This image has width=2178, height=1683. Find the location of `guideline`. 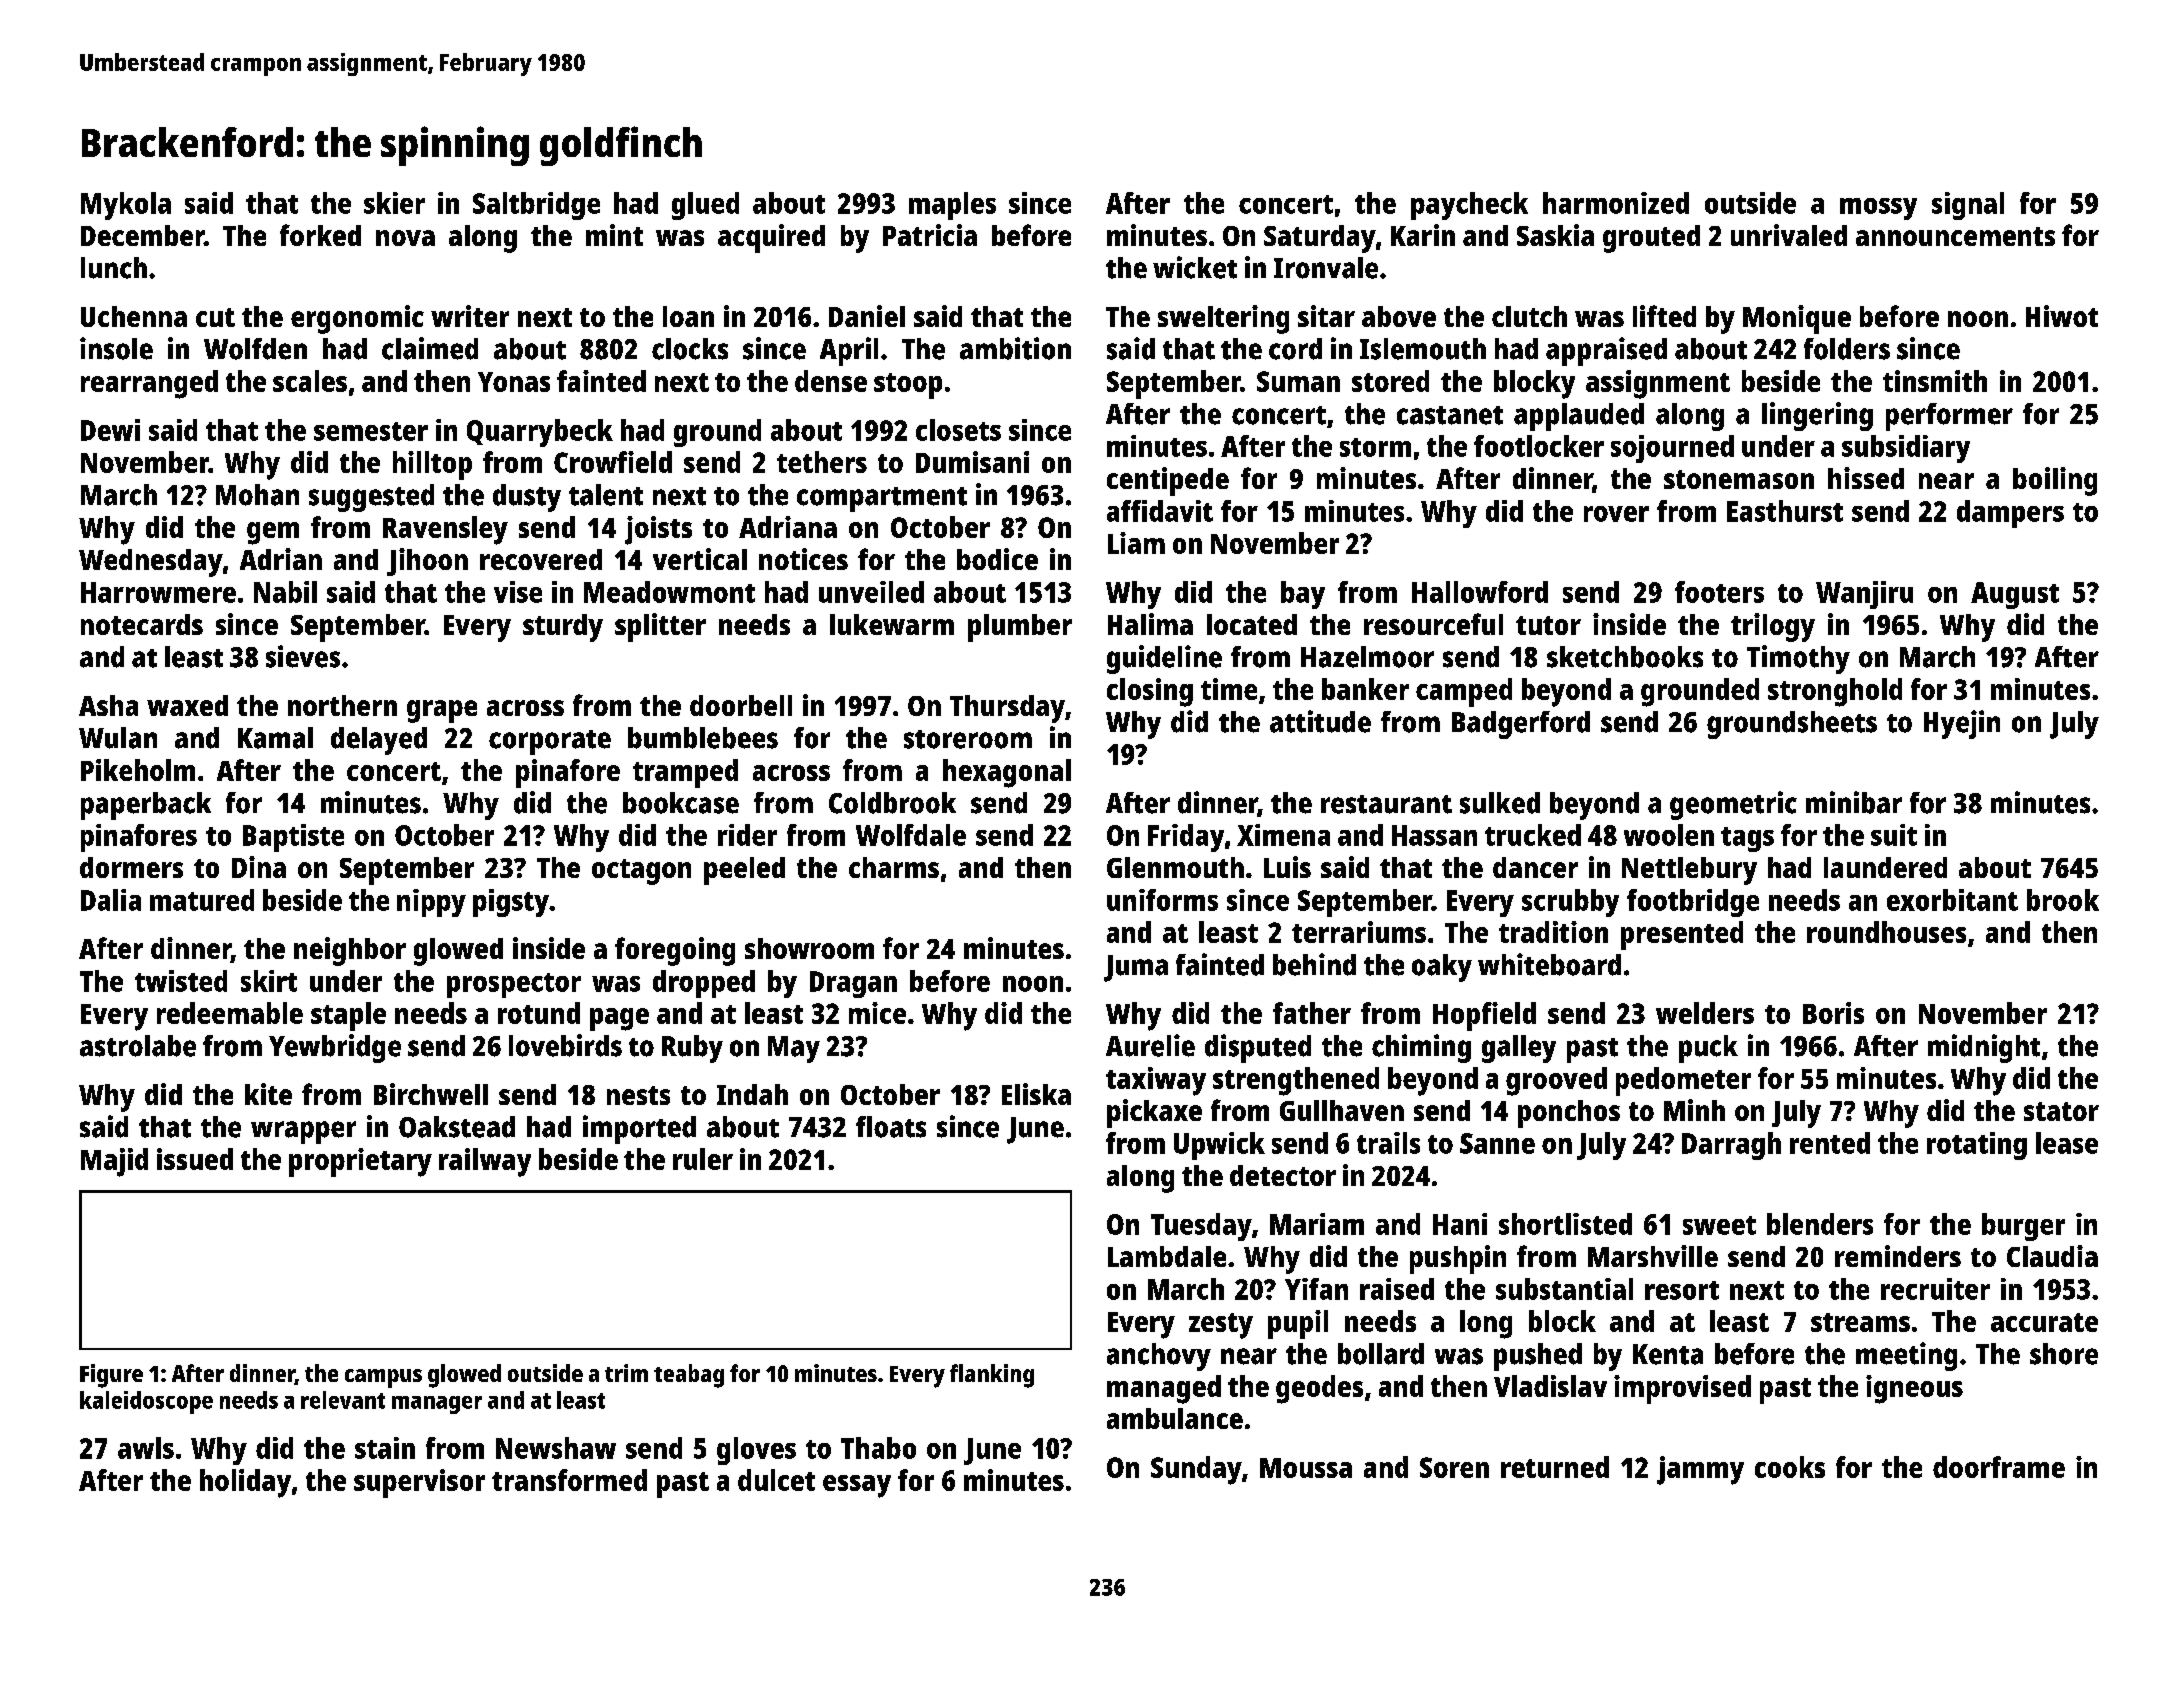

guideline is located at coordinates (1164, 659).
